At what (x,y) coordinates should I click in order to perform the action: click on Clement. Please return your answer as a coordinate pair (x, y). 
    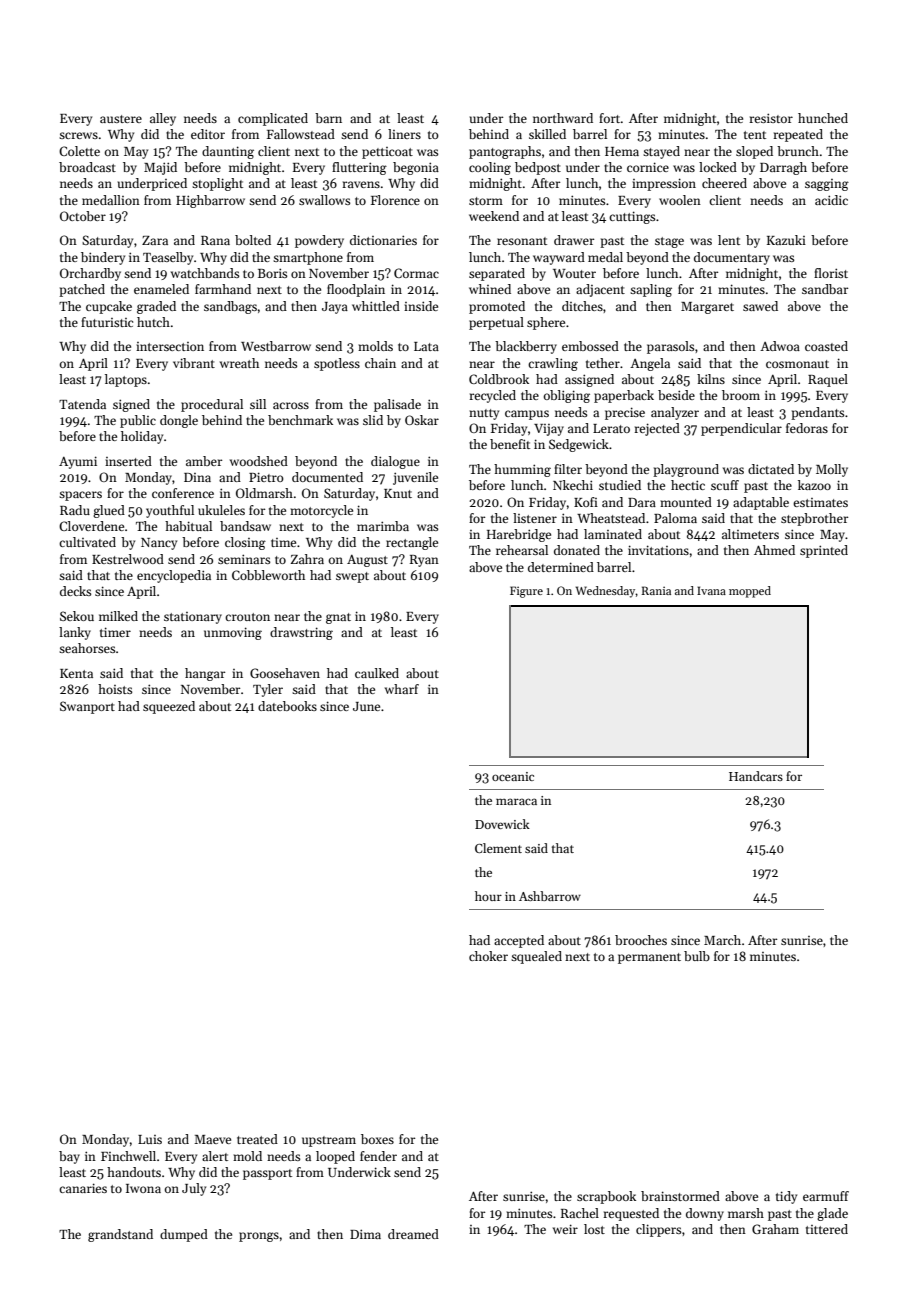
    Looking at the image, I should click on (498, 848).
